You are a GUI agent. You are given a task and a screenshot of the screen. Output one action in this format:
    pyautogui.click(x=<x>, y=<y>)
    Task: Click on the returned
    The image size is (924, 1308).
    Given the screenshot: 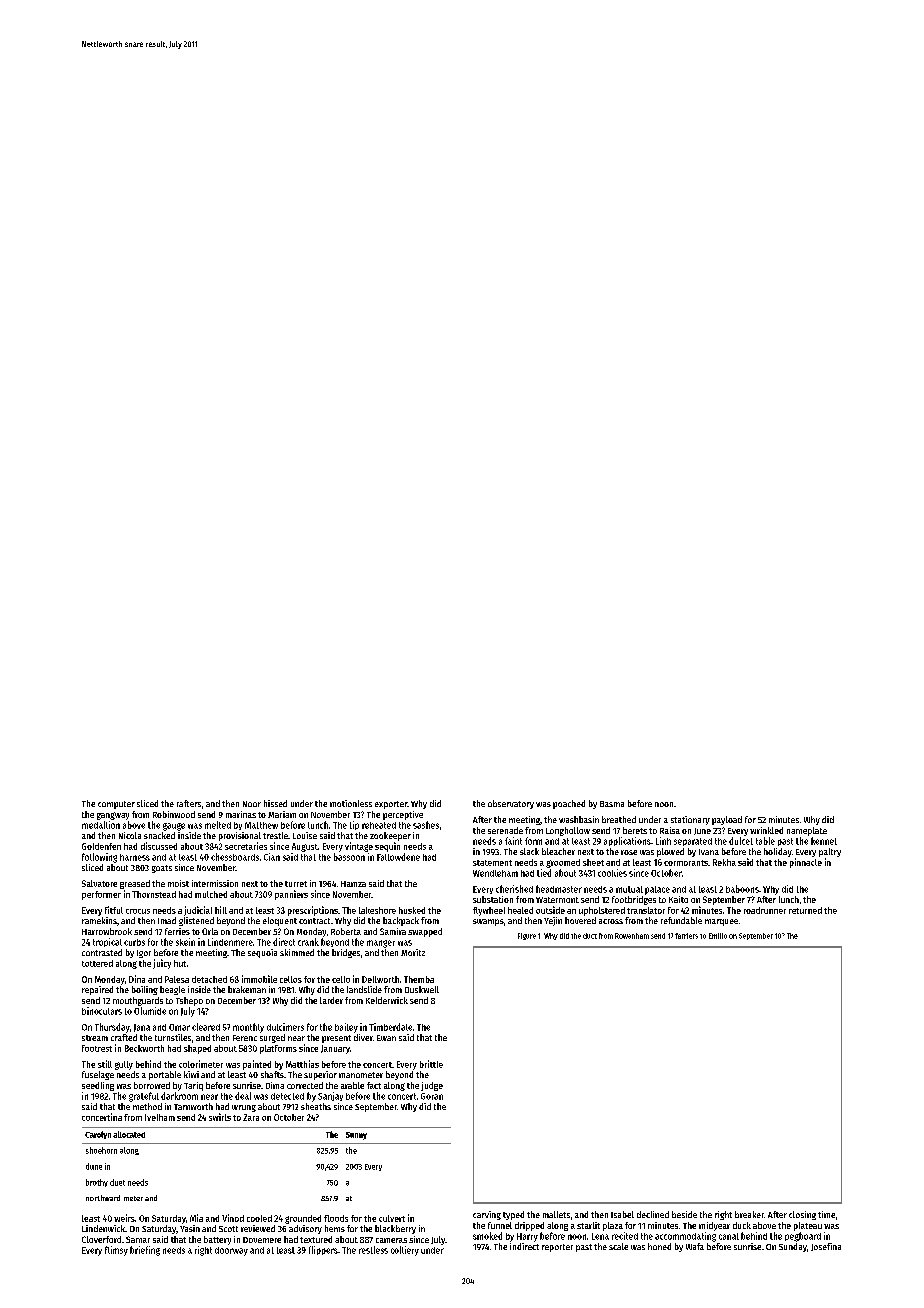 What is the action you would take?
    pyautogui.click(x=805, y=910)
